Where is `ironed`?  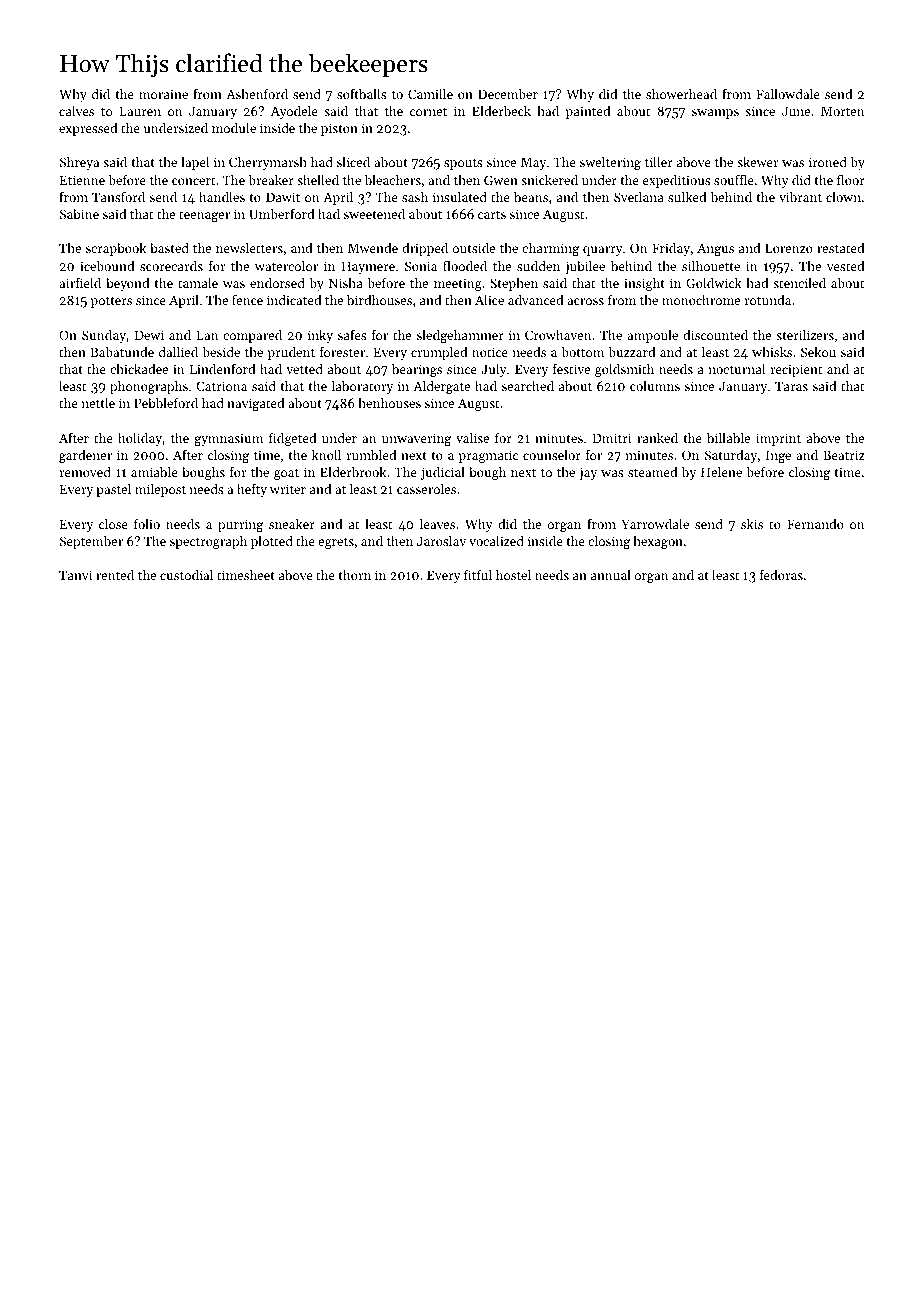
ironed is located at coordinates (828, 162).
